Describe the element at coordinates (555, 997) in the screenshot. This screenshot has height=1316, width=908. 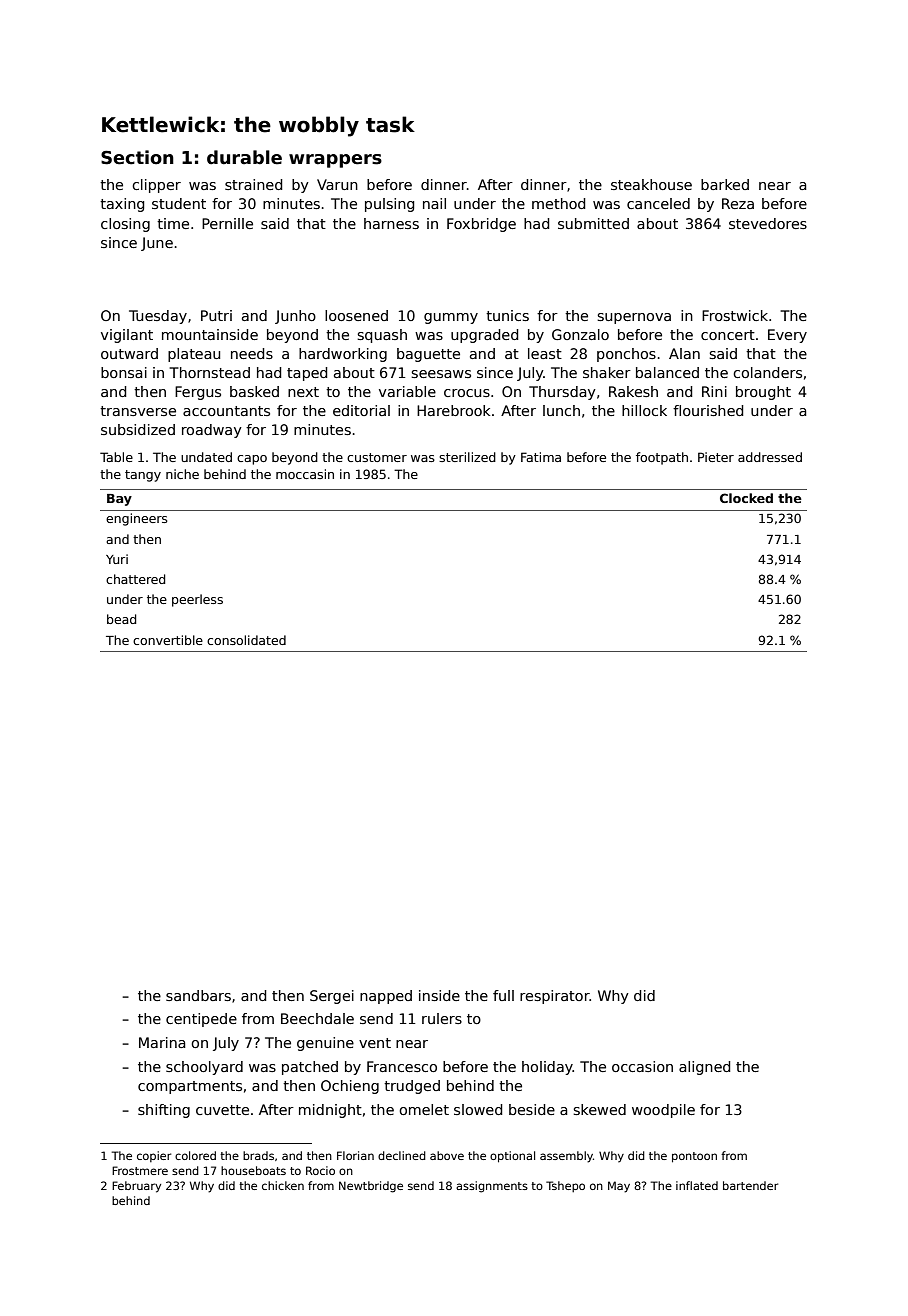
I see `respirator` at that location.
